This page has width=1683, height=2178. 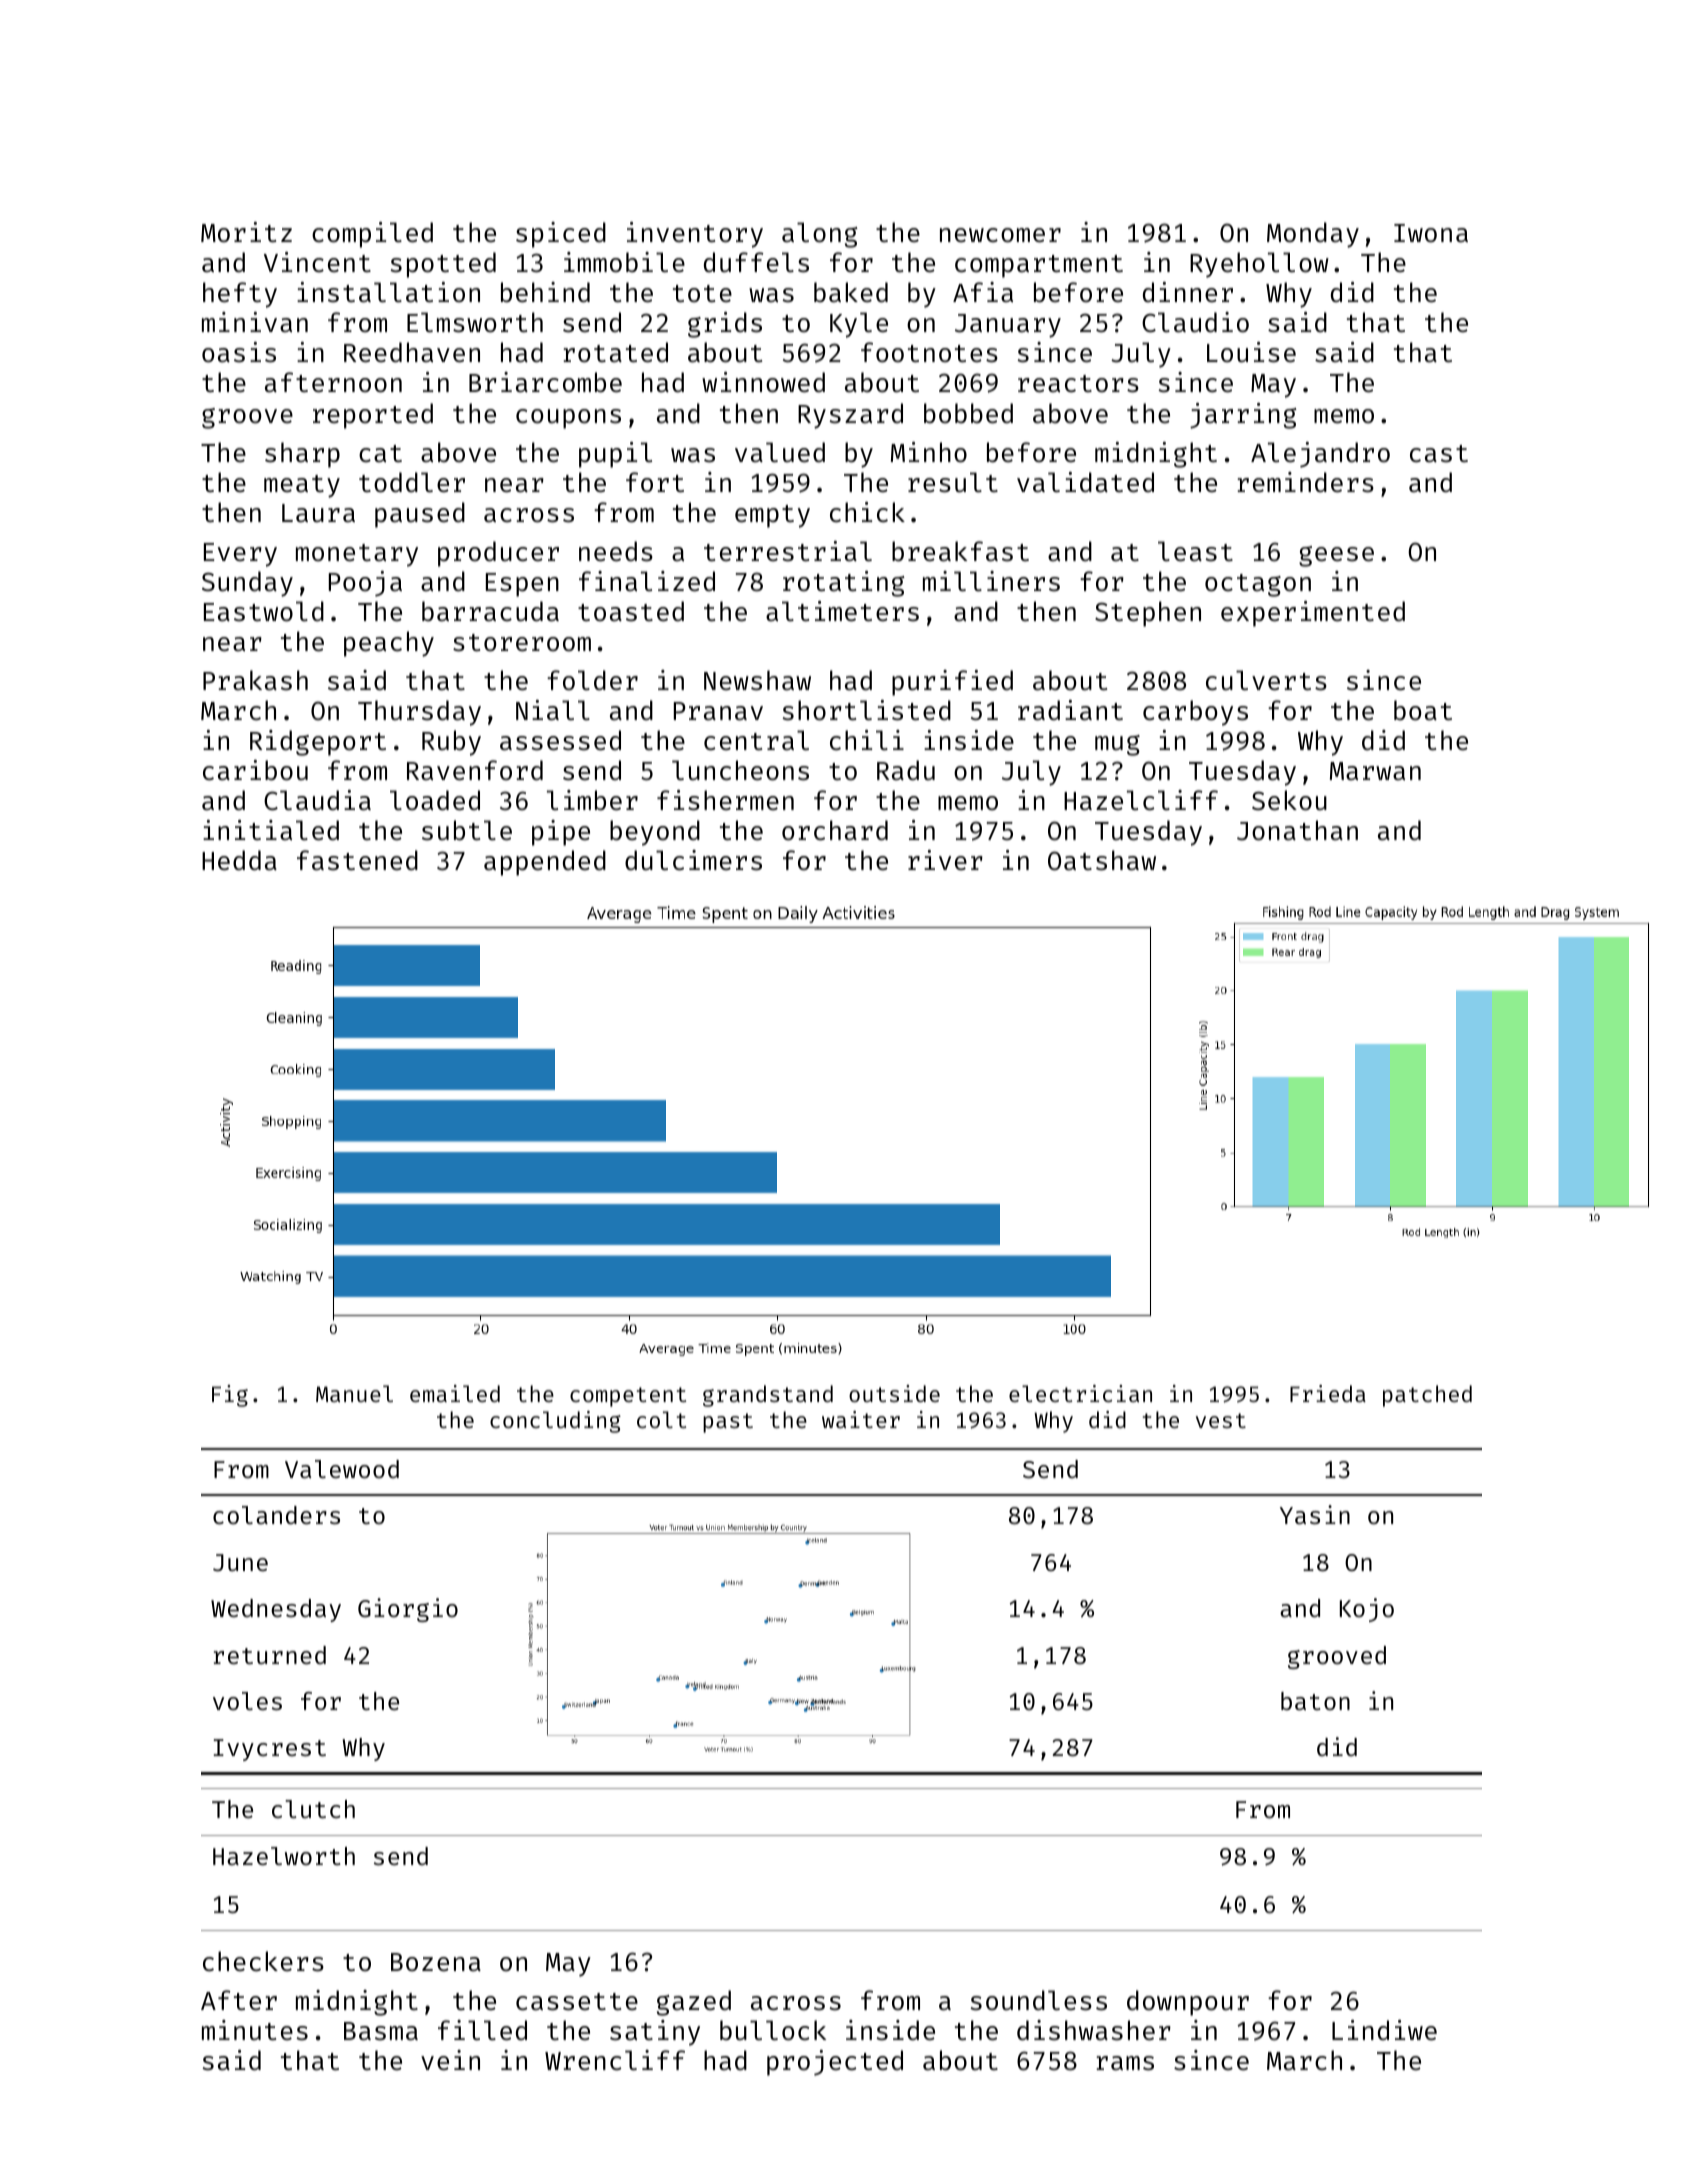 I want to click on oasis, so click(x=239, y=352).
